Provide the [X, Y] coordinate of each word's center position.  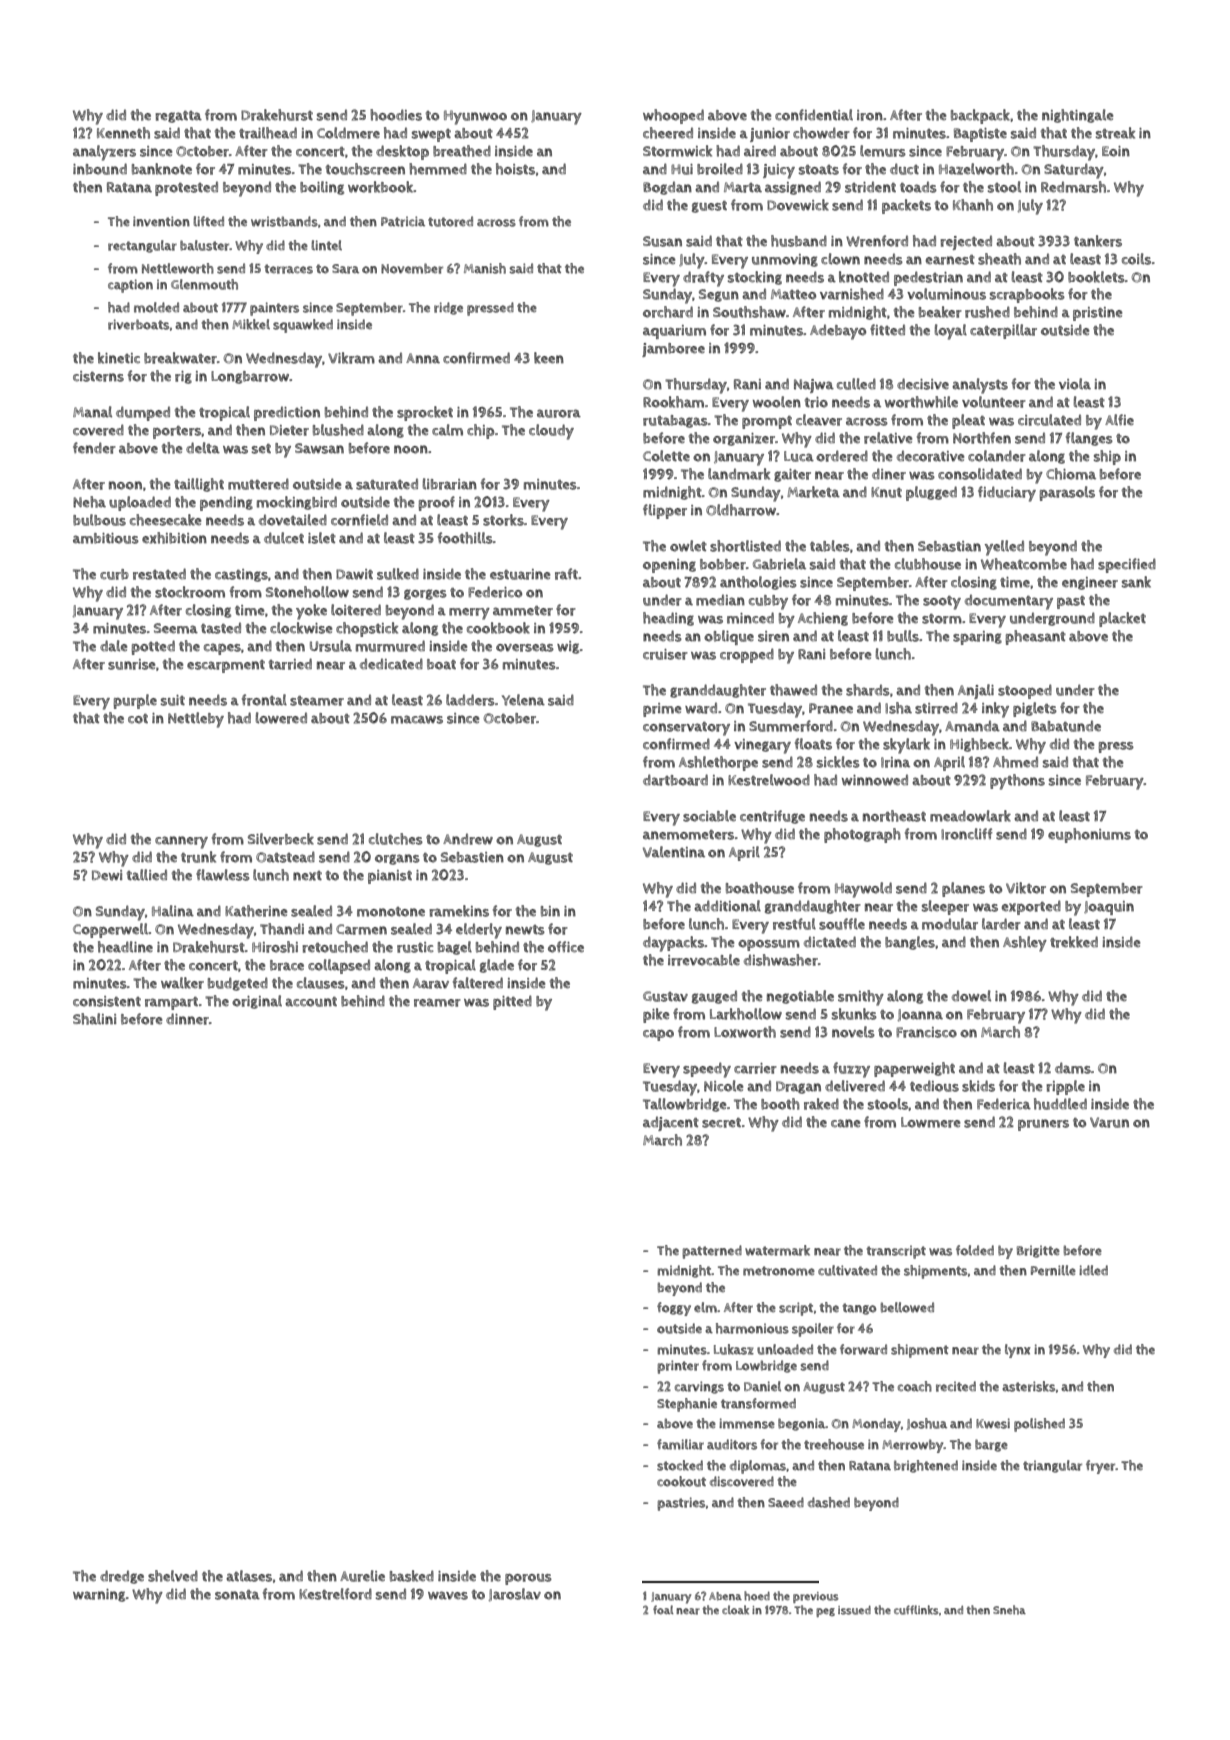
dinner [187, 1019]
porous [528, 1579]
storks [503, 520]
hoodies [396, 115]
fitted [887, 330]
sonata [237, 1595]
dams [1073, 1068]
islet [322, 538]
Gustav [665, 996]
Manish [485, 268]
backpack [980, 116]
